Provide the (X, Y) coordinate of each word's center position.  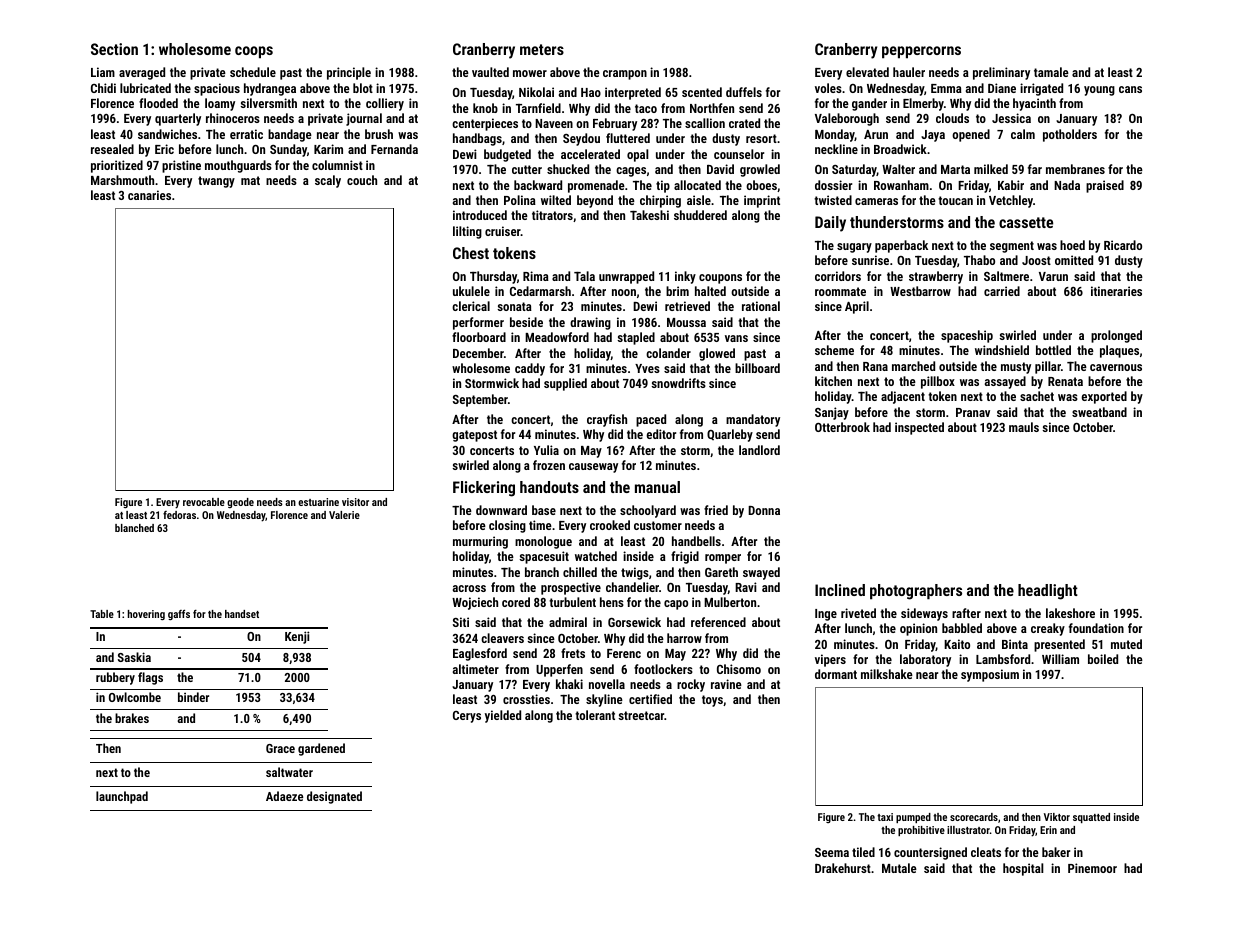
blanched (134, 528)
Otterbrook (842, 427)
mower (530, 73)
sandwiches (167, 134)
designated (334, 797)
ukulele (471, 291)
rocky (691, 685)
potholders (1070, 135)
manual (657, 487)
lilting (467, 232)
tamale (1051, 72)
